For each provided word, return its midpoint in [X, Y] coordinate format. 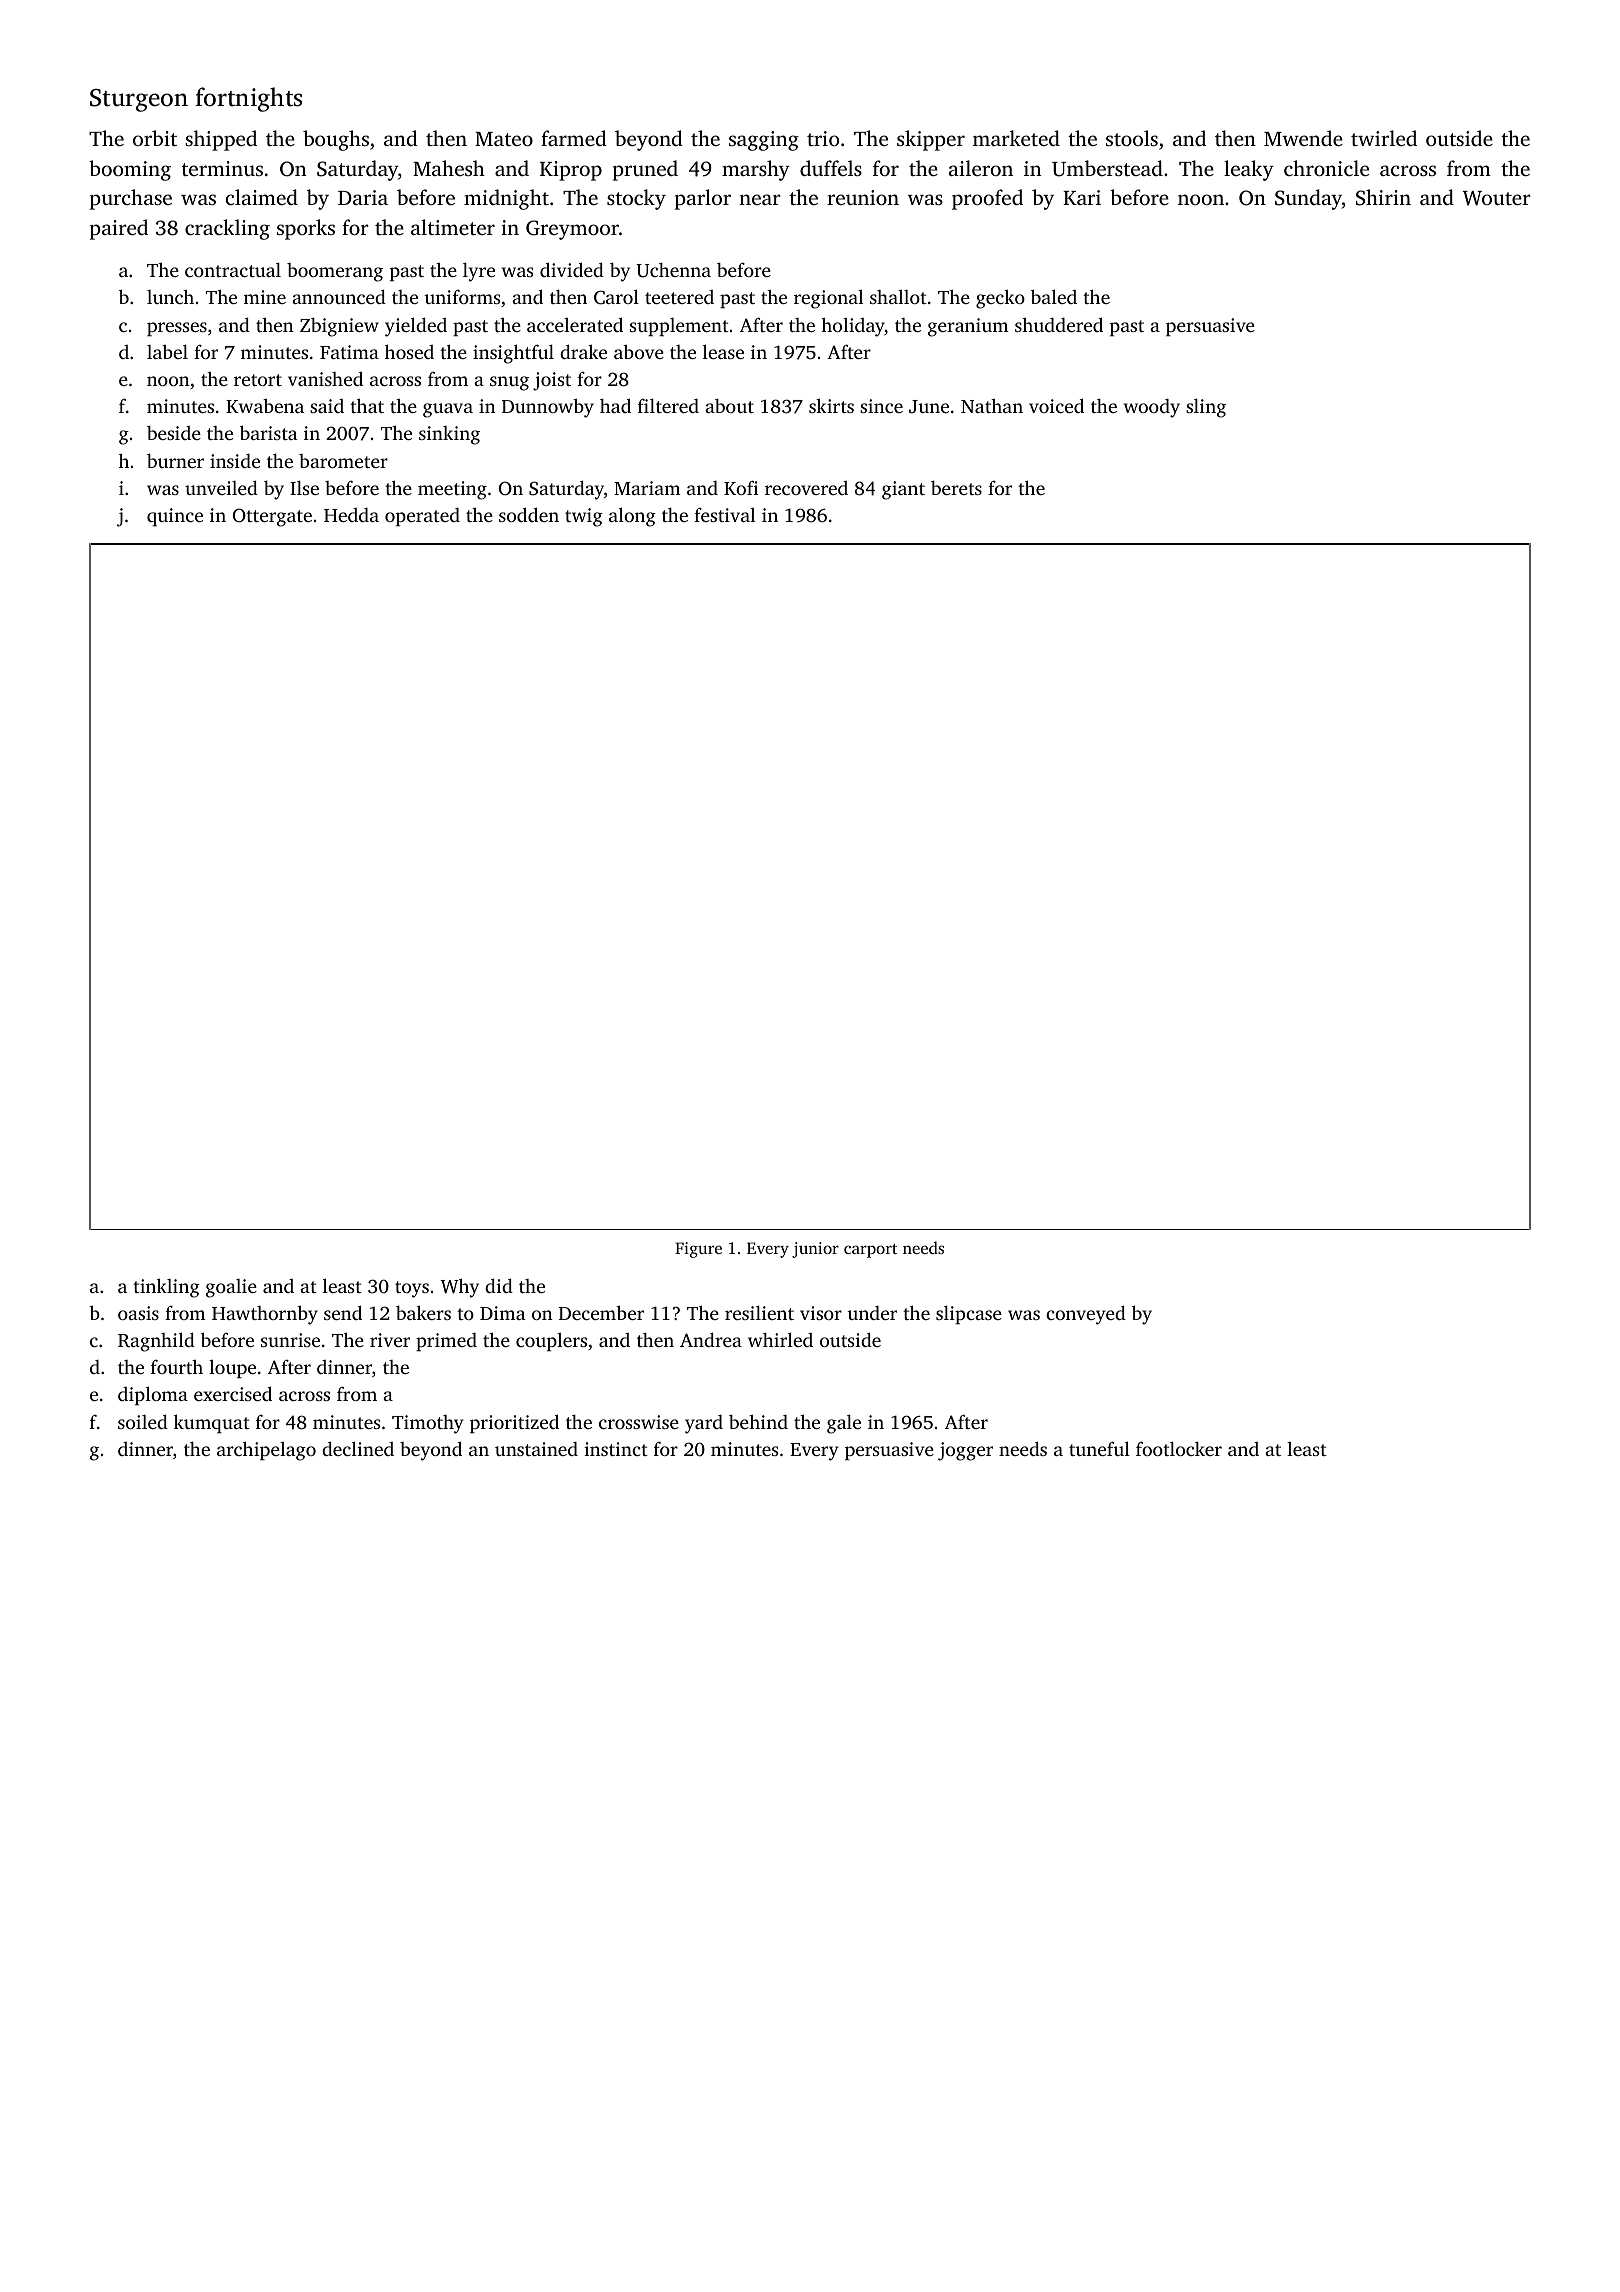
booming [130, 170]
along [632, 517]
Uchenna [673, 270]
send [343, 1312]
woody [1152, 408]
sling [1206, 408]
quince [175, 517]
